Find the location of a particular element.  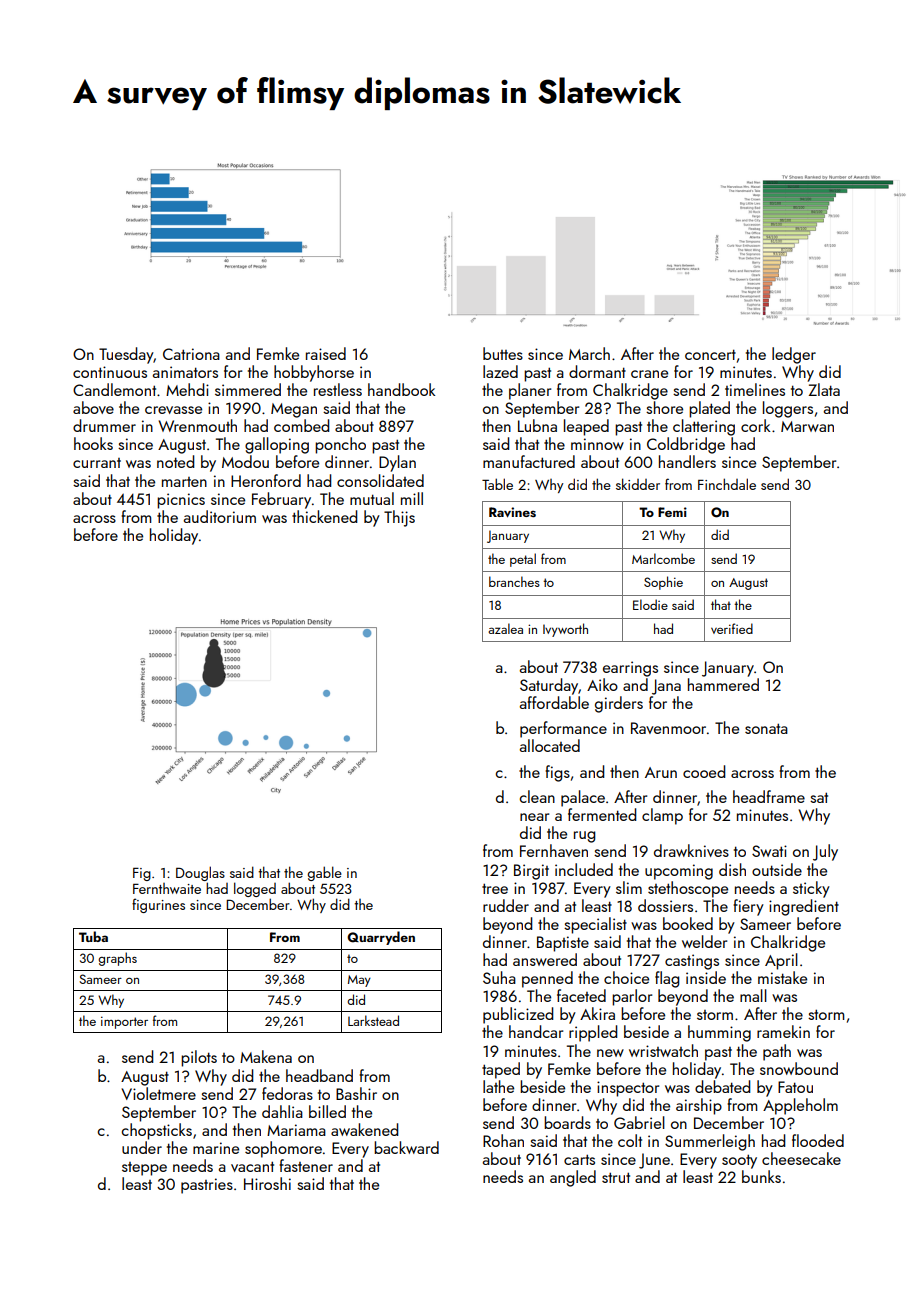

girders is located at coordinates (619, 704).
